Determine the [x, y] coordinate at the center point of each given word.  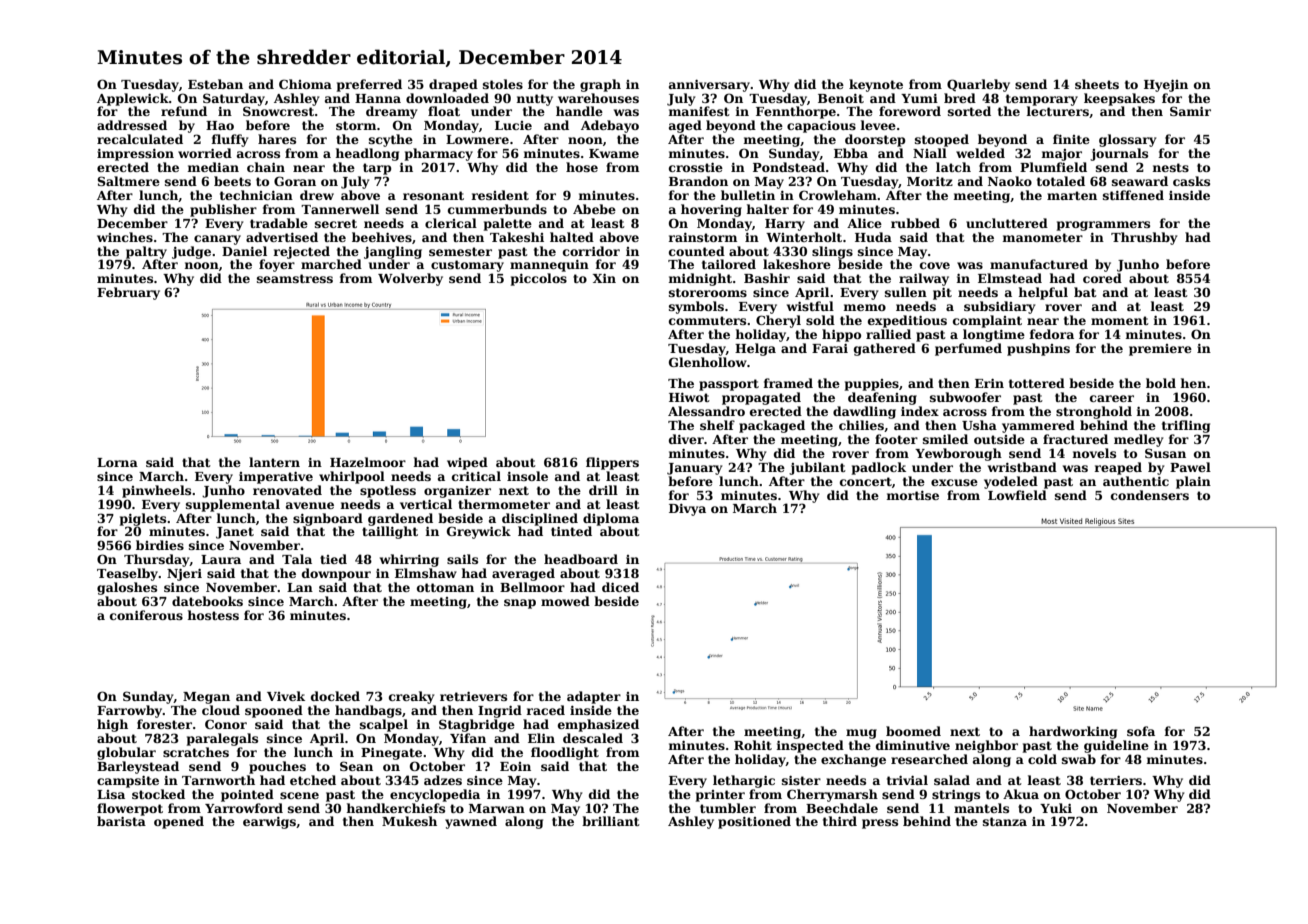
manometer [1042, 237]
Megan [206, 698]
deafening [882, 398]
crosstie [696, 167]
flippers [612, 463]
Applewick [133, 99]
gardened [400, 519]
